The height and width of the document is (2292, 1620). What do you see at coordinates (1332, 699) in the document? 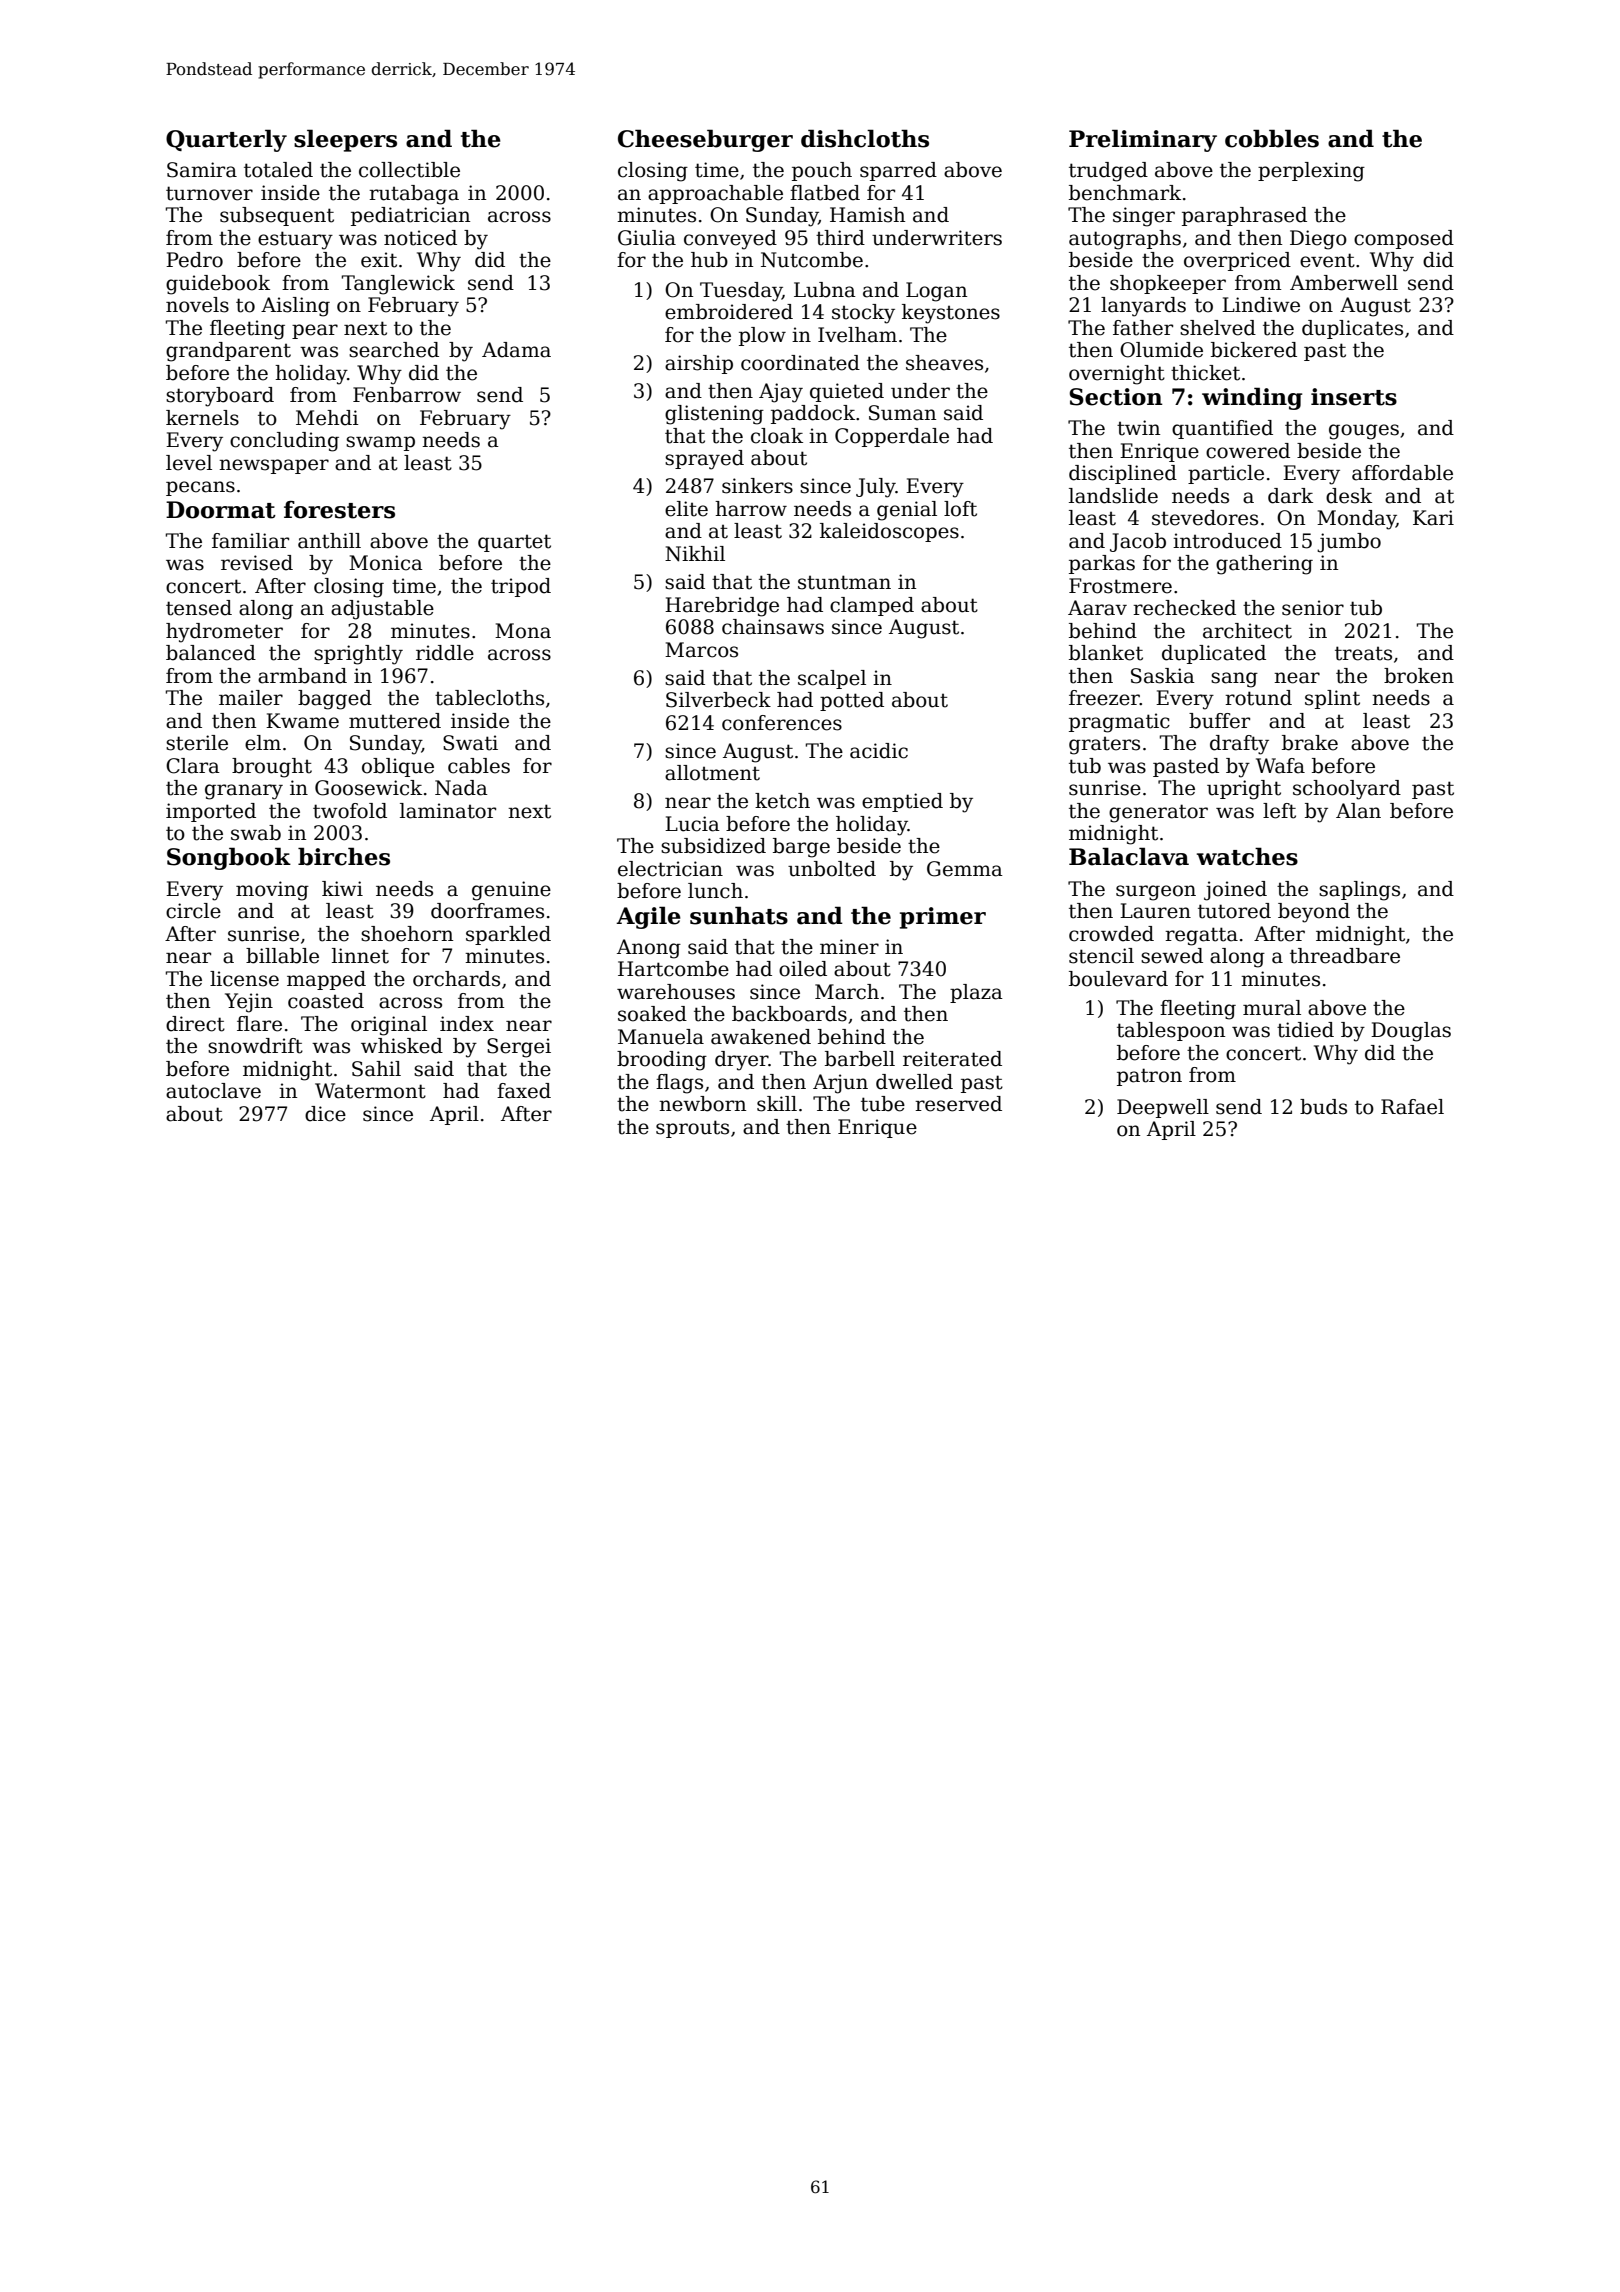
I see `splint` at bounding box center [1332, 699].
